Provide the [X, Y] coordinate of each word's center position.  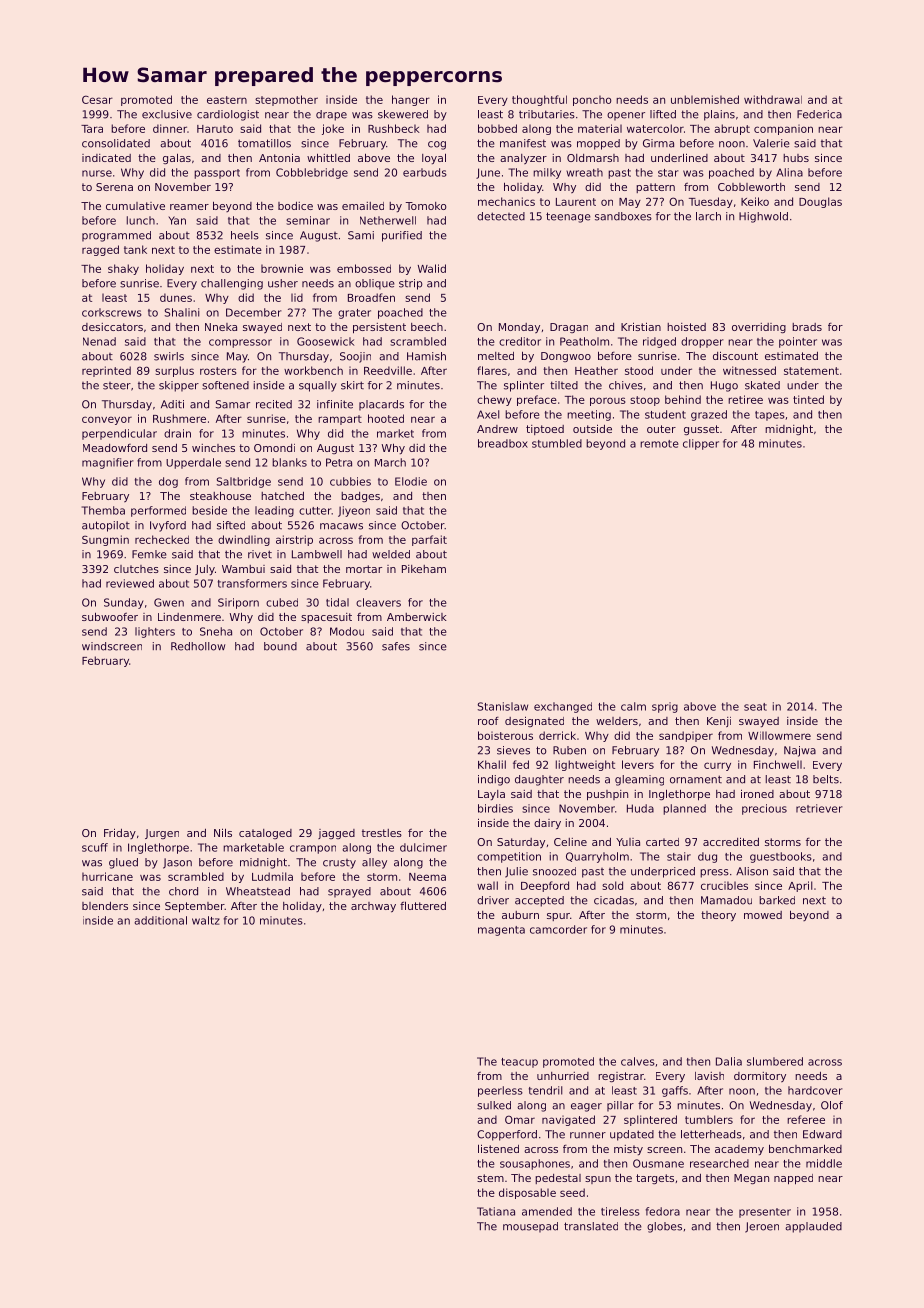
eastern [227, 100]
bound [280, 646]
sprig [665, 707]
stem [490, 1178]
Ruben [569, 750]
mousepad [530, 1227]
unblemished [705, 99]
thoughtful [539, 100]
